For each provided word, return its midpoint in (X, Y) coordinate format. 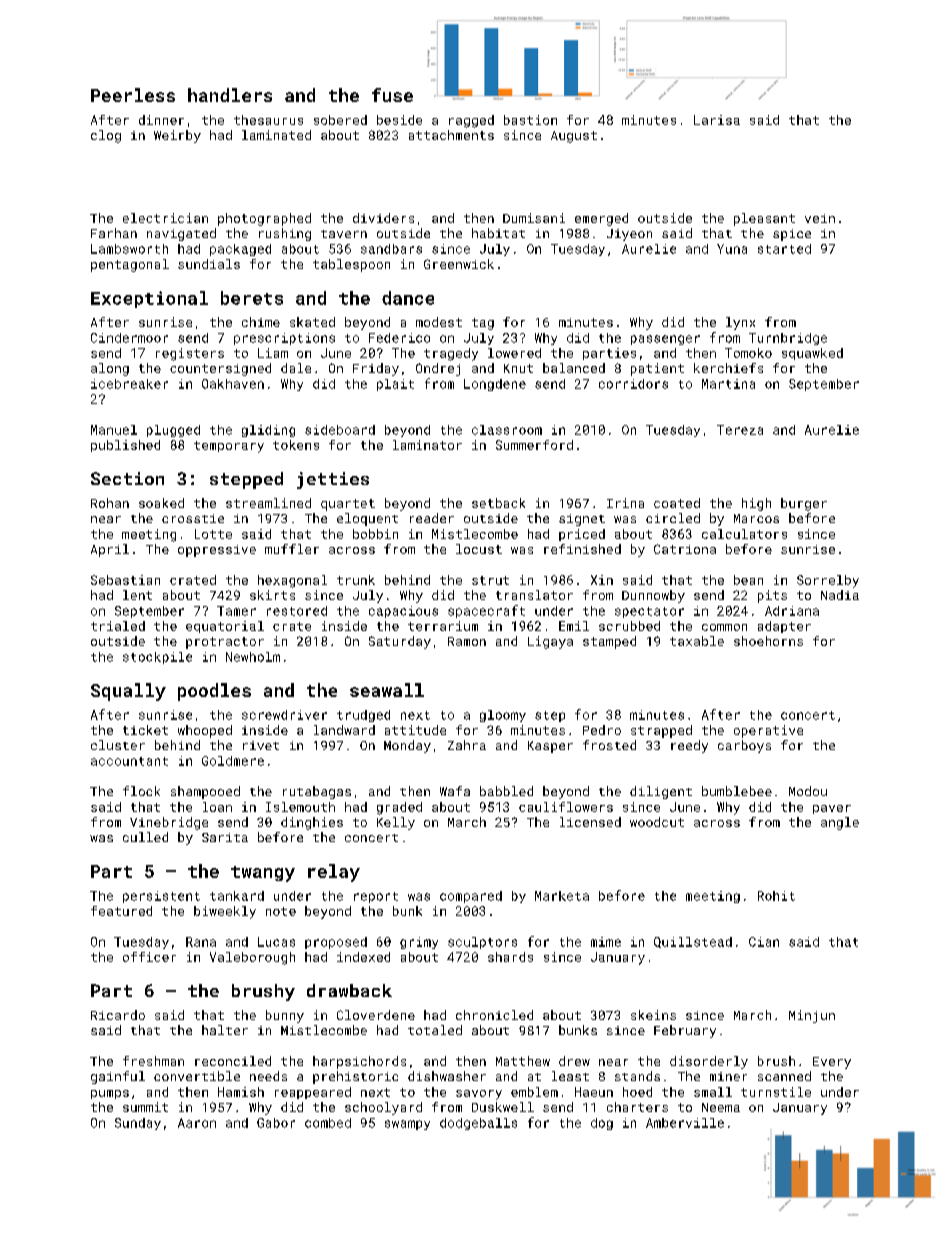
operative (768, 731)
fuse (392, 95)
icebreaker (129, 384)
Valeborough (252, 958)
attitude (415, 730)
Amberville (685, 1123)
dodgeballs (478, 1124)
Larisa (717, 120)
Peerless (133, 95)
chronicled (494, 1015)
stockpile (157, 658)
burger (804, 504)
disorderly (709, 1062)
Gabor (276, 1123)
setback (498, 503)
